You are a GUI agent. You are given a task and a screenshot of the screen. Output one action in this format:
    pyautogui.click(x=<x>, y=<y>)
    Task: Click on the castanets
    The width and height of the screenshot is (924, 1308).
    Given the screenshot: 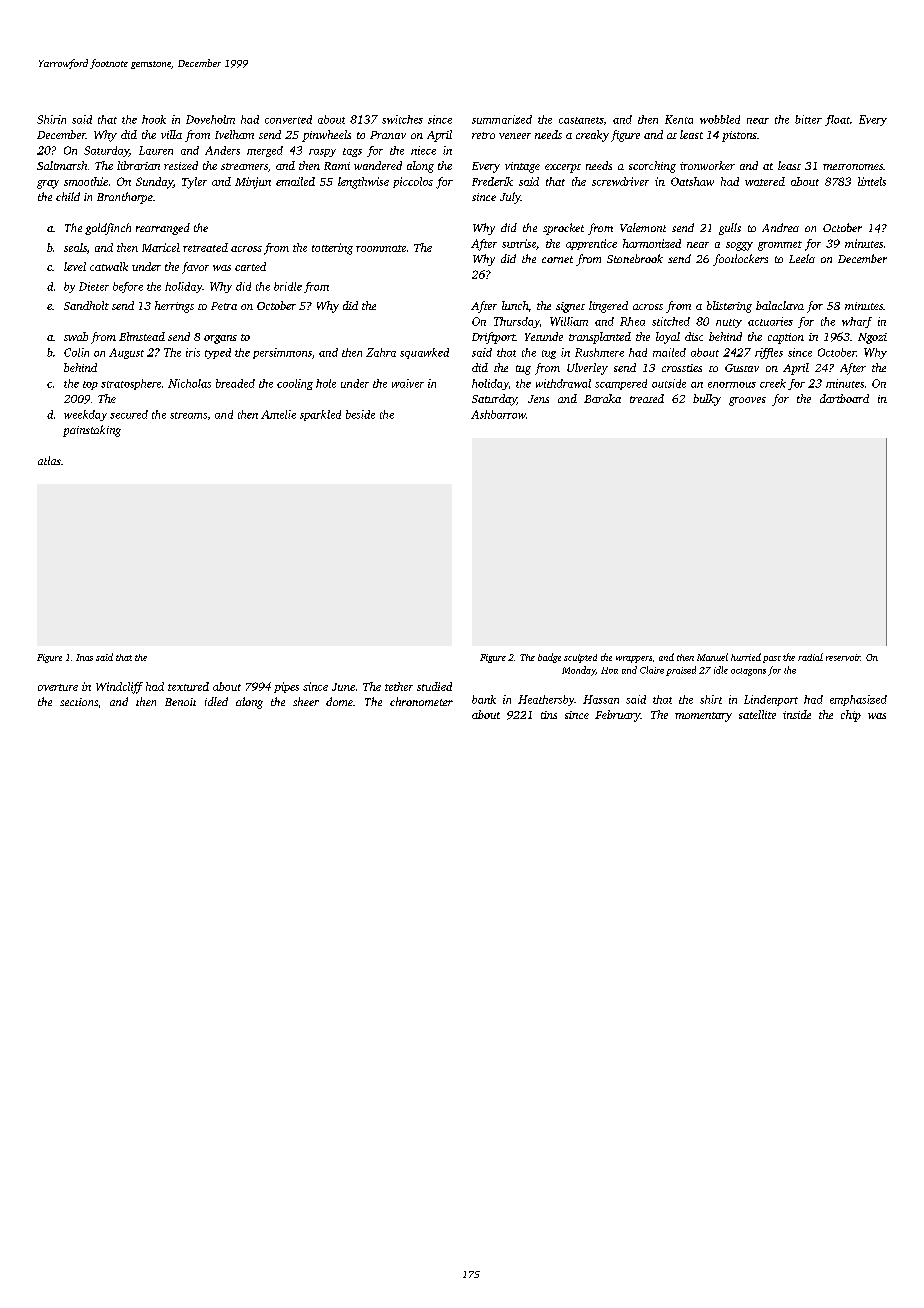 What is the action you would take?
    pyautogui.click(x=581, y=120)
